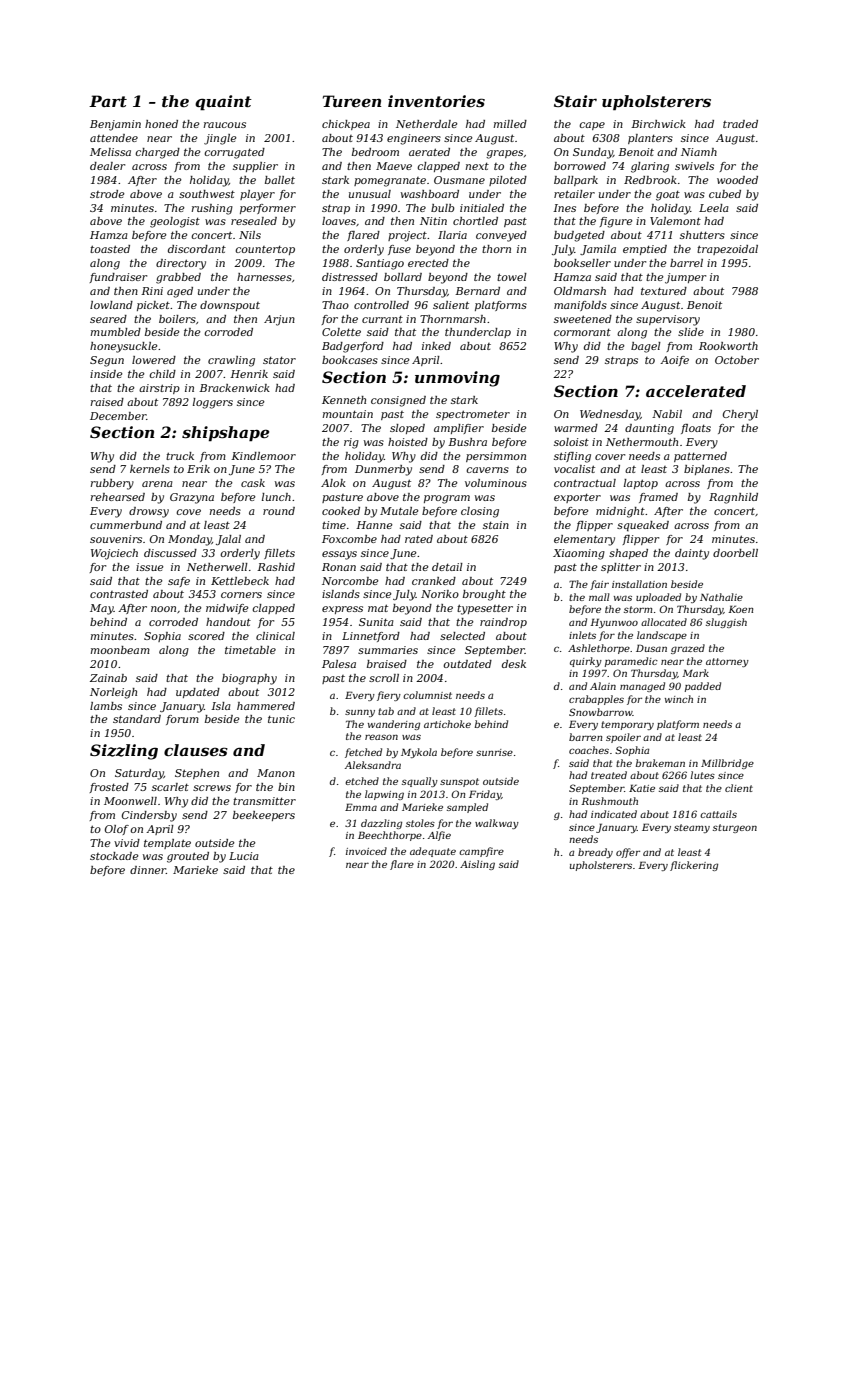 This page has height=1400, width=849. Describe the element at coordinates (477, 291) in the page. I see `Bernard` at that location.
